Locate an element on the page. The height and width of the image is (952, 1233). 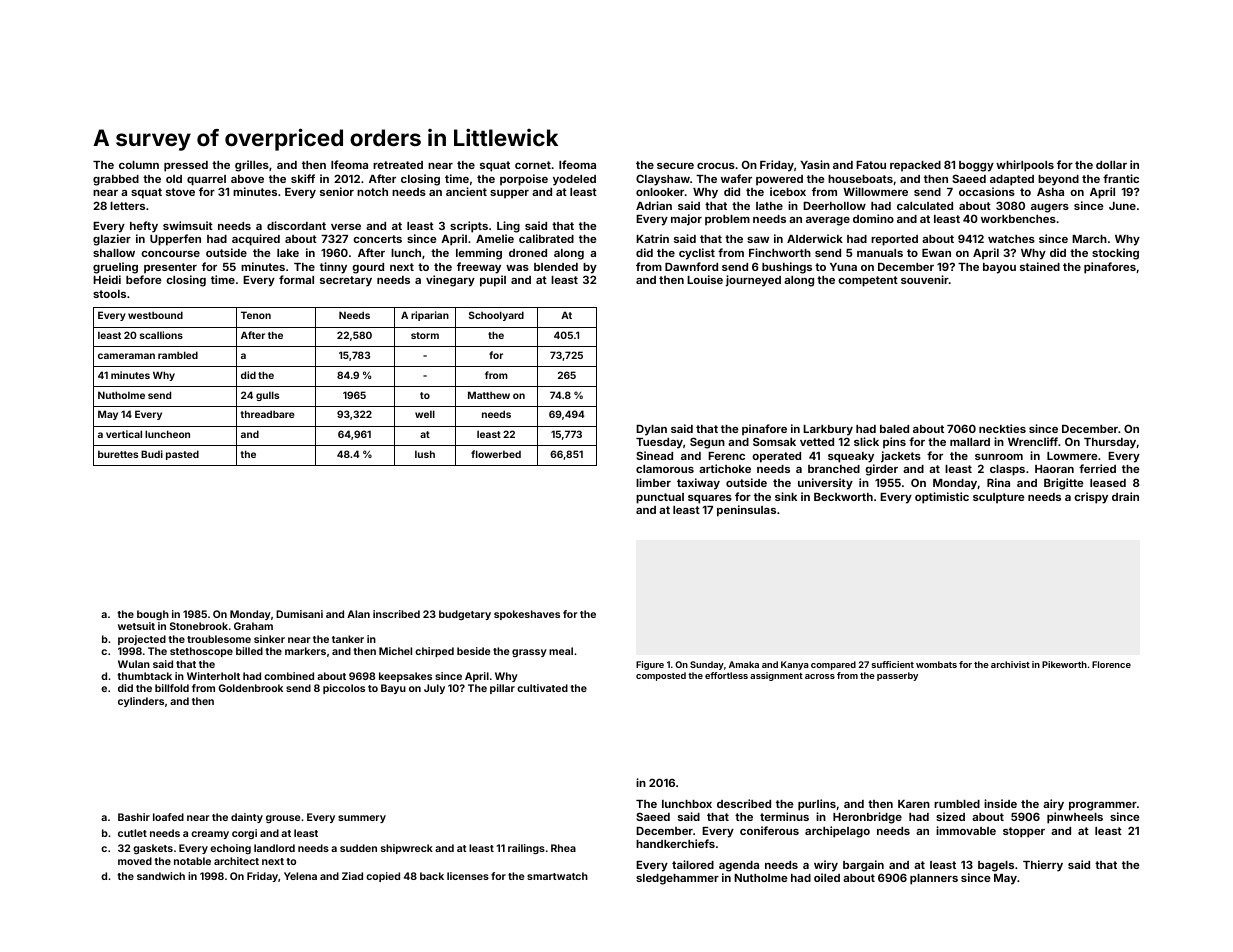
wetsuit is located at coordinates (136, 626).
